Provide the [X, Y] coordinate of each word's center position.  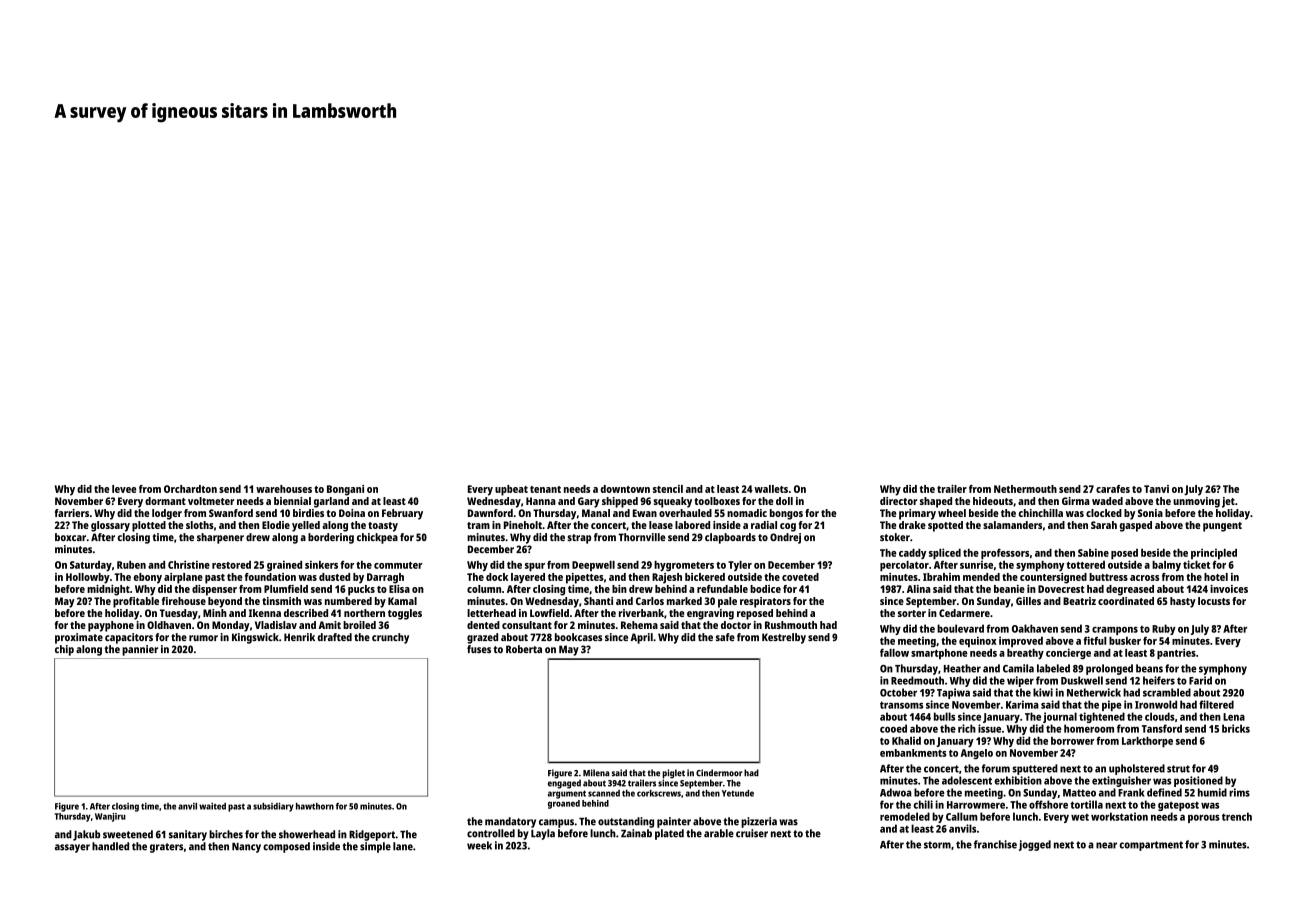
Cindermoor [719, 773]
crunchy [390, 638]
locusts [1214, 601]
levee [124, 489]
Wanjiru [110, 817]
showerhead [307, 834]
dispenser [214, 590]
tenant [545, 489]
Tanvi [1156, 489]
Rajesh [667, 578]
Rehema [639, 625]
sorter [912, 613]
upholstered [1137, 769]
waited [212, 806]
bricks [1236, 728]
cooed [893, 728]
